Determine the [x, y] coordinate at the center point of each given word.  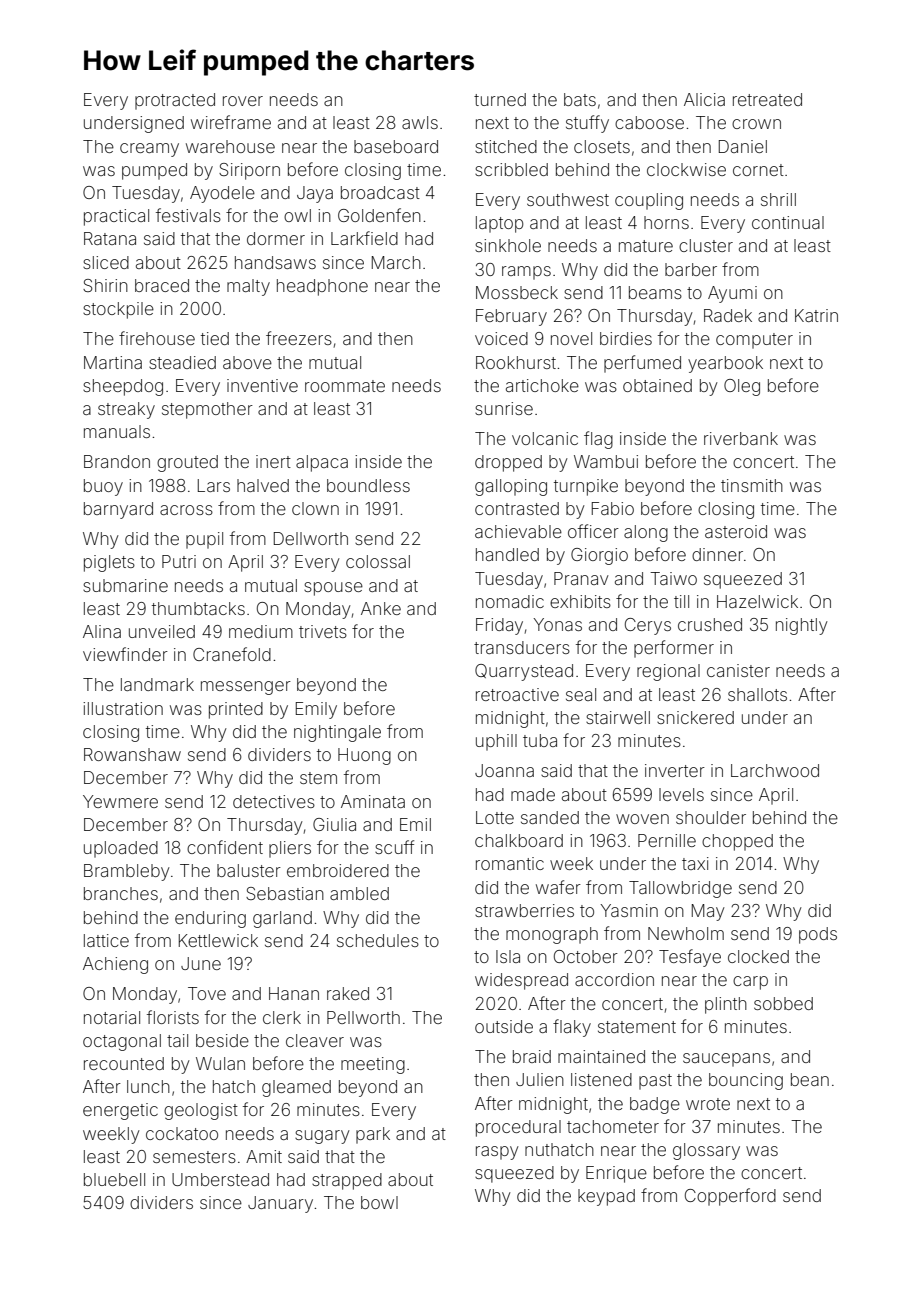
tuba [540, 740]
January [280, 1204]
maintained [601, 1056]
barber [691, 269]
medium [261, 631]
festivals [188, 215]
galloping [511, 487]
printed [236, 710]
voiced [501, 338]
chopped [737, 842]
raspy [497, 1153]
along [646, 533]
